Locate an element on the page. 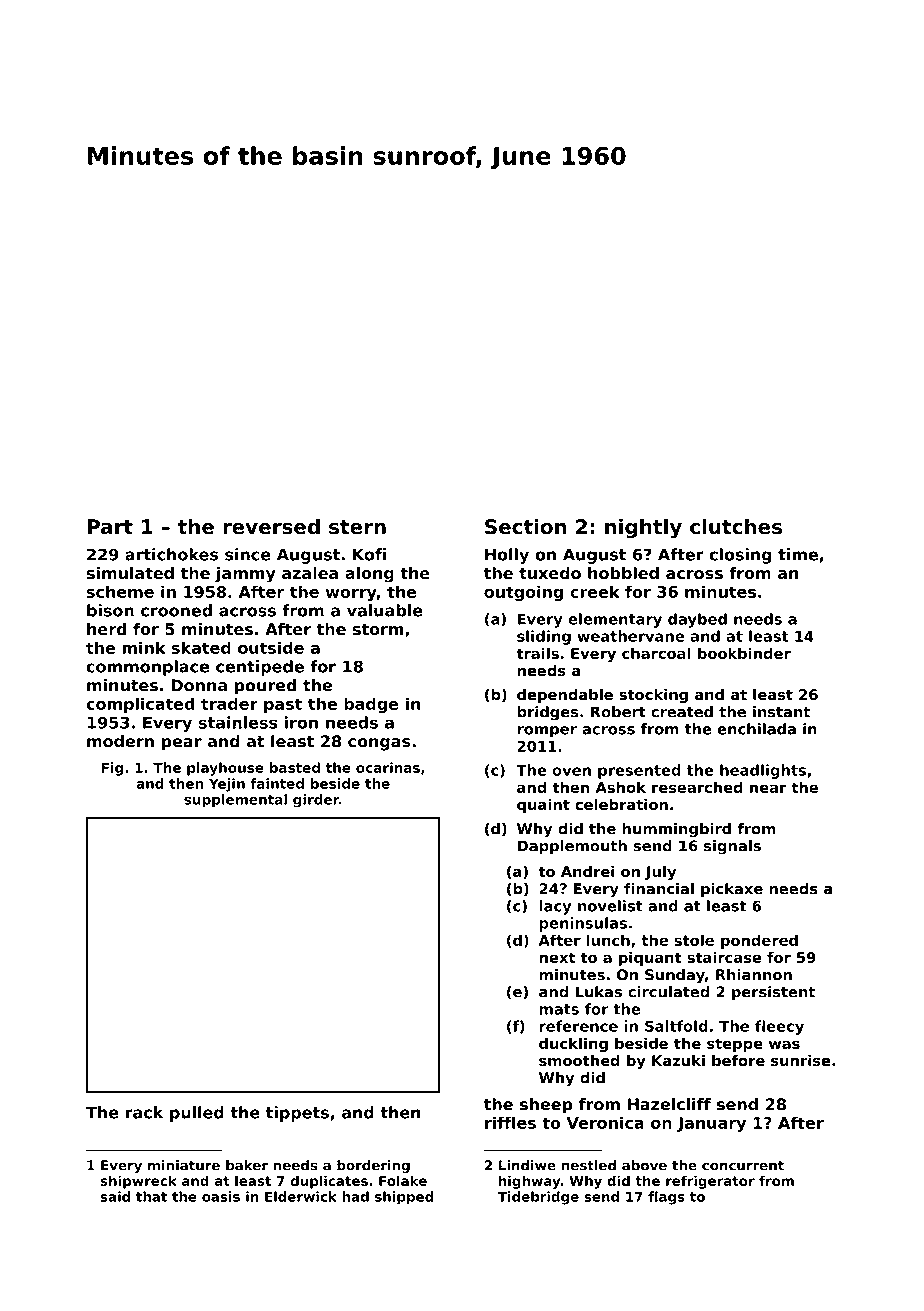 The width and height of the page is (924, 1311). next is located at coordinates (557, 957).
